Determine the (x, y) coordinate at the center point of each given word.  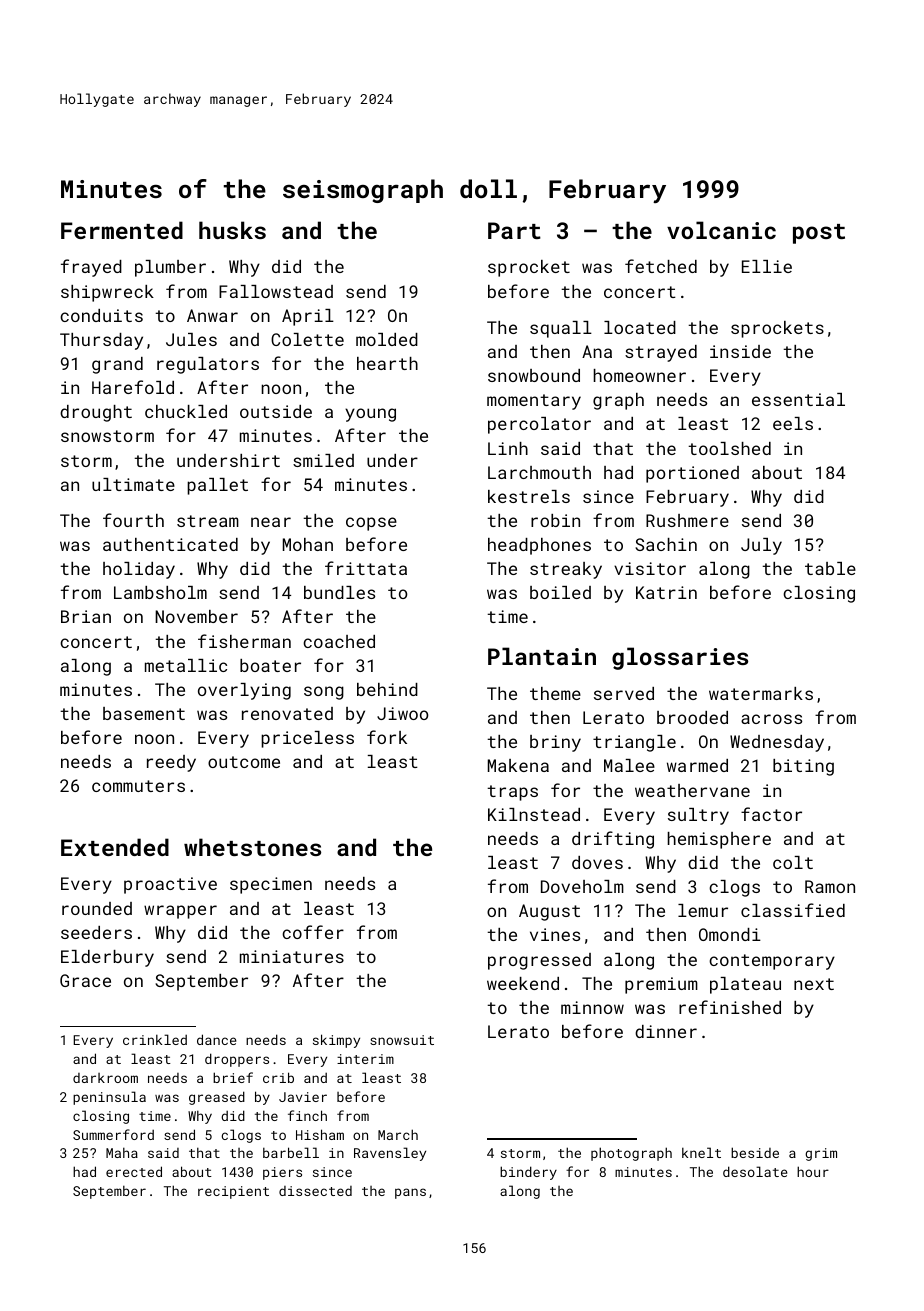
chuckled (186, 411)
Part (514, 230)
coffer (313, 932)
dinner (666, 1031)
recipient (233, 1192)
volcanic (721, 230)
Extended (115, 847)
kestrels (529, 496)
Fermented (122, 230)
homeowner (640, 375)
